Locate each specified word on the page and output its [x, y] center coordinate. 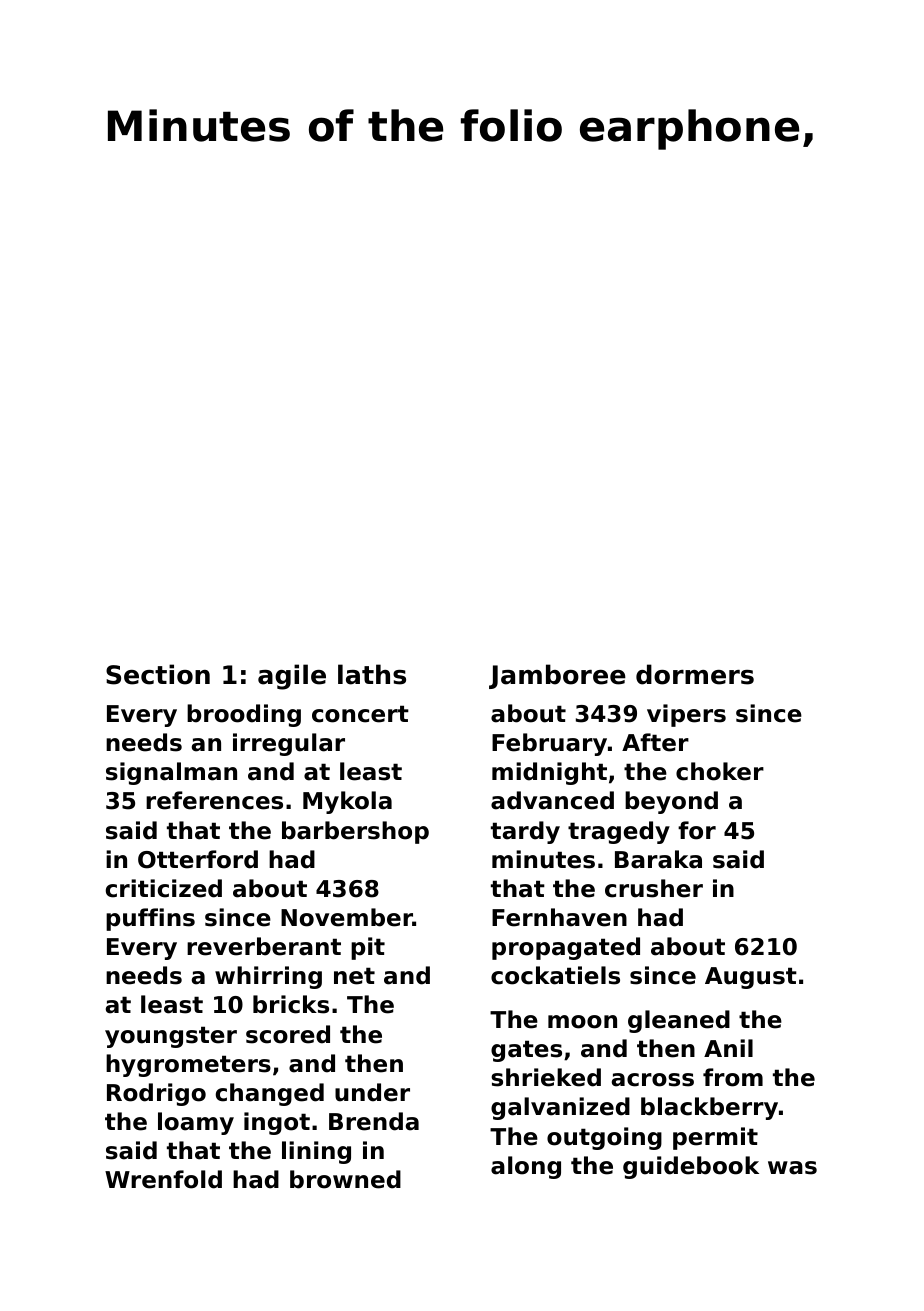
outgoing [604, 1138]
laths [372, 674]
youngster [171, 1037]
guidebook [691, 1167]
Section [158, 674]
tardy [525, 832]
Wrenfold [163, 1179]
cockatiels [555, 975]
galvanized [560, 1108]
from [733, 1077]
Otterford [198, 859]
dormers [695, 674]
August [751, 978]
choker [720, 771]
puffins [150, 919]
